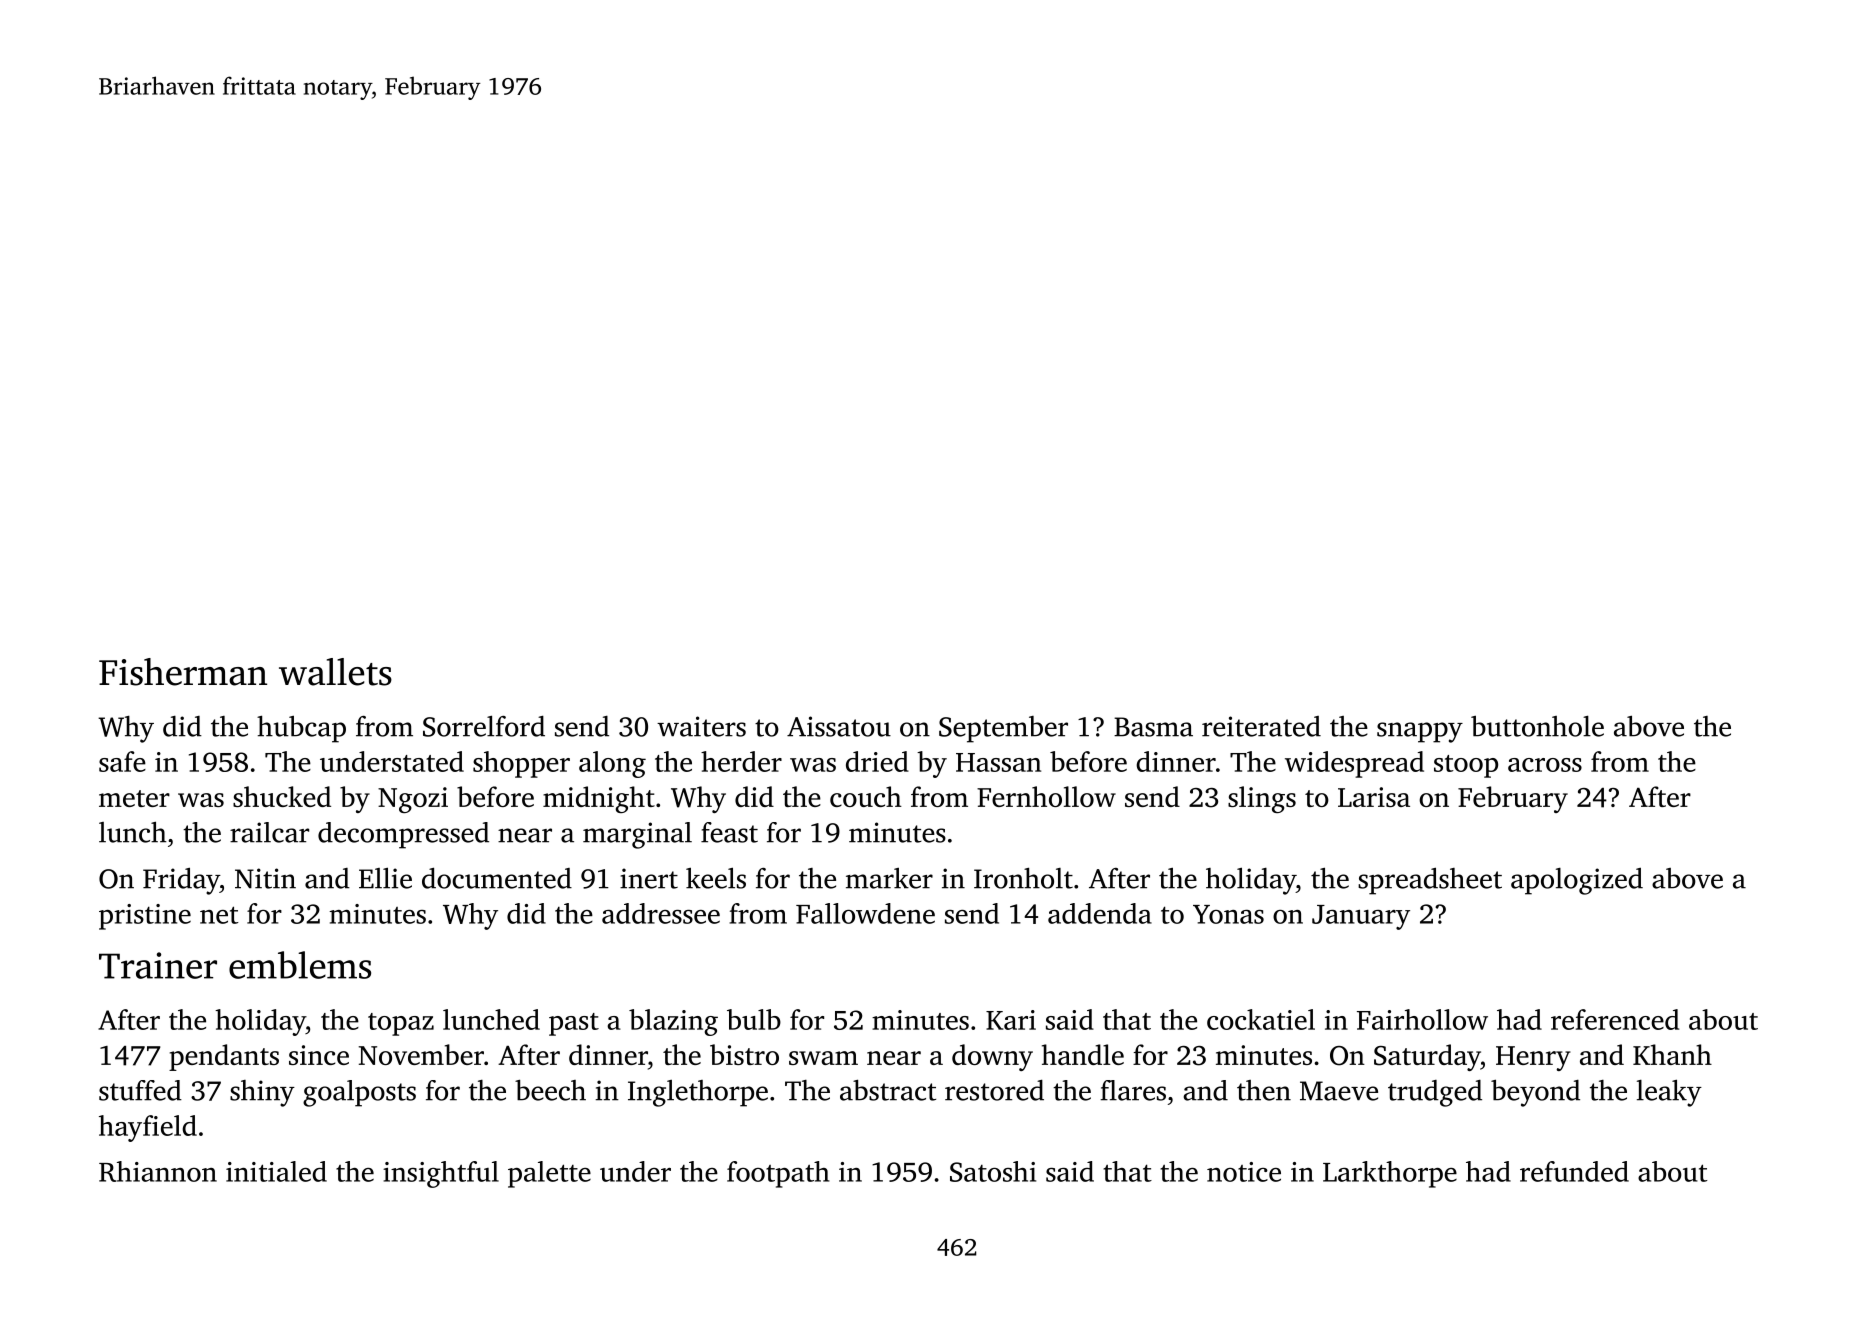  I want to click on wallets, so click(335, 672).
